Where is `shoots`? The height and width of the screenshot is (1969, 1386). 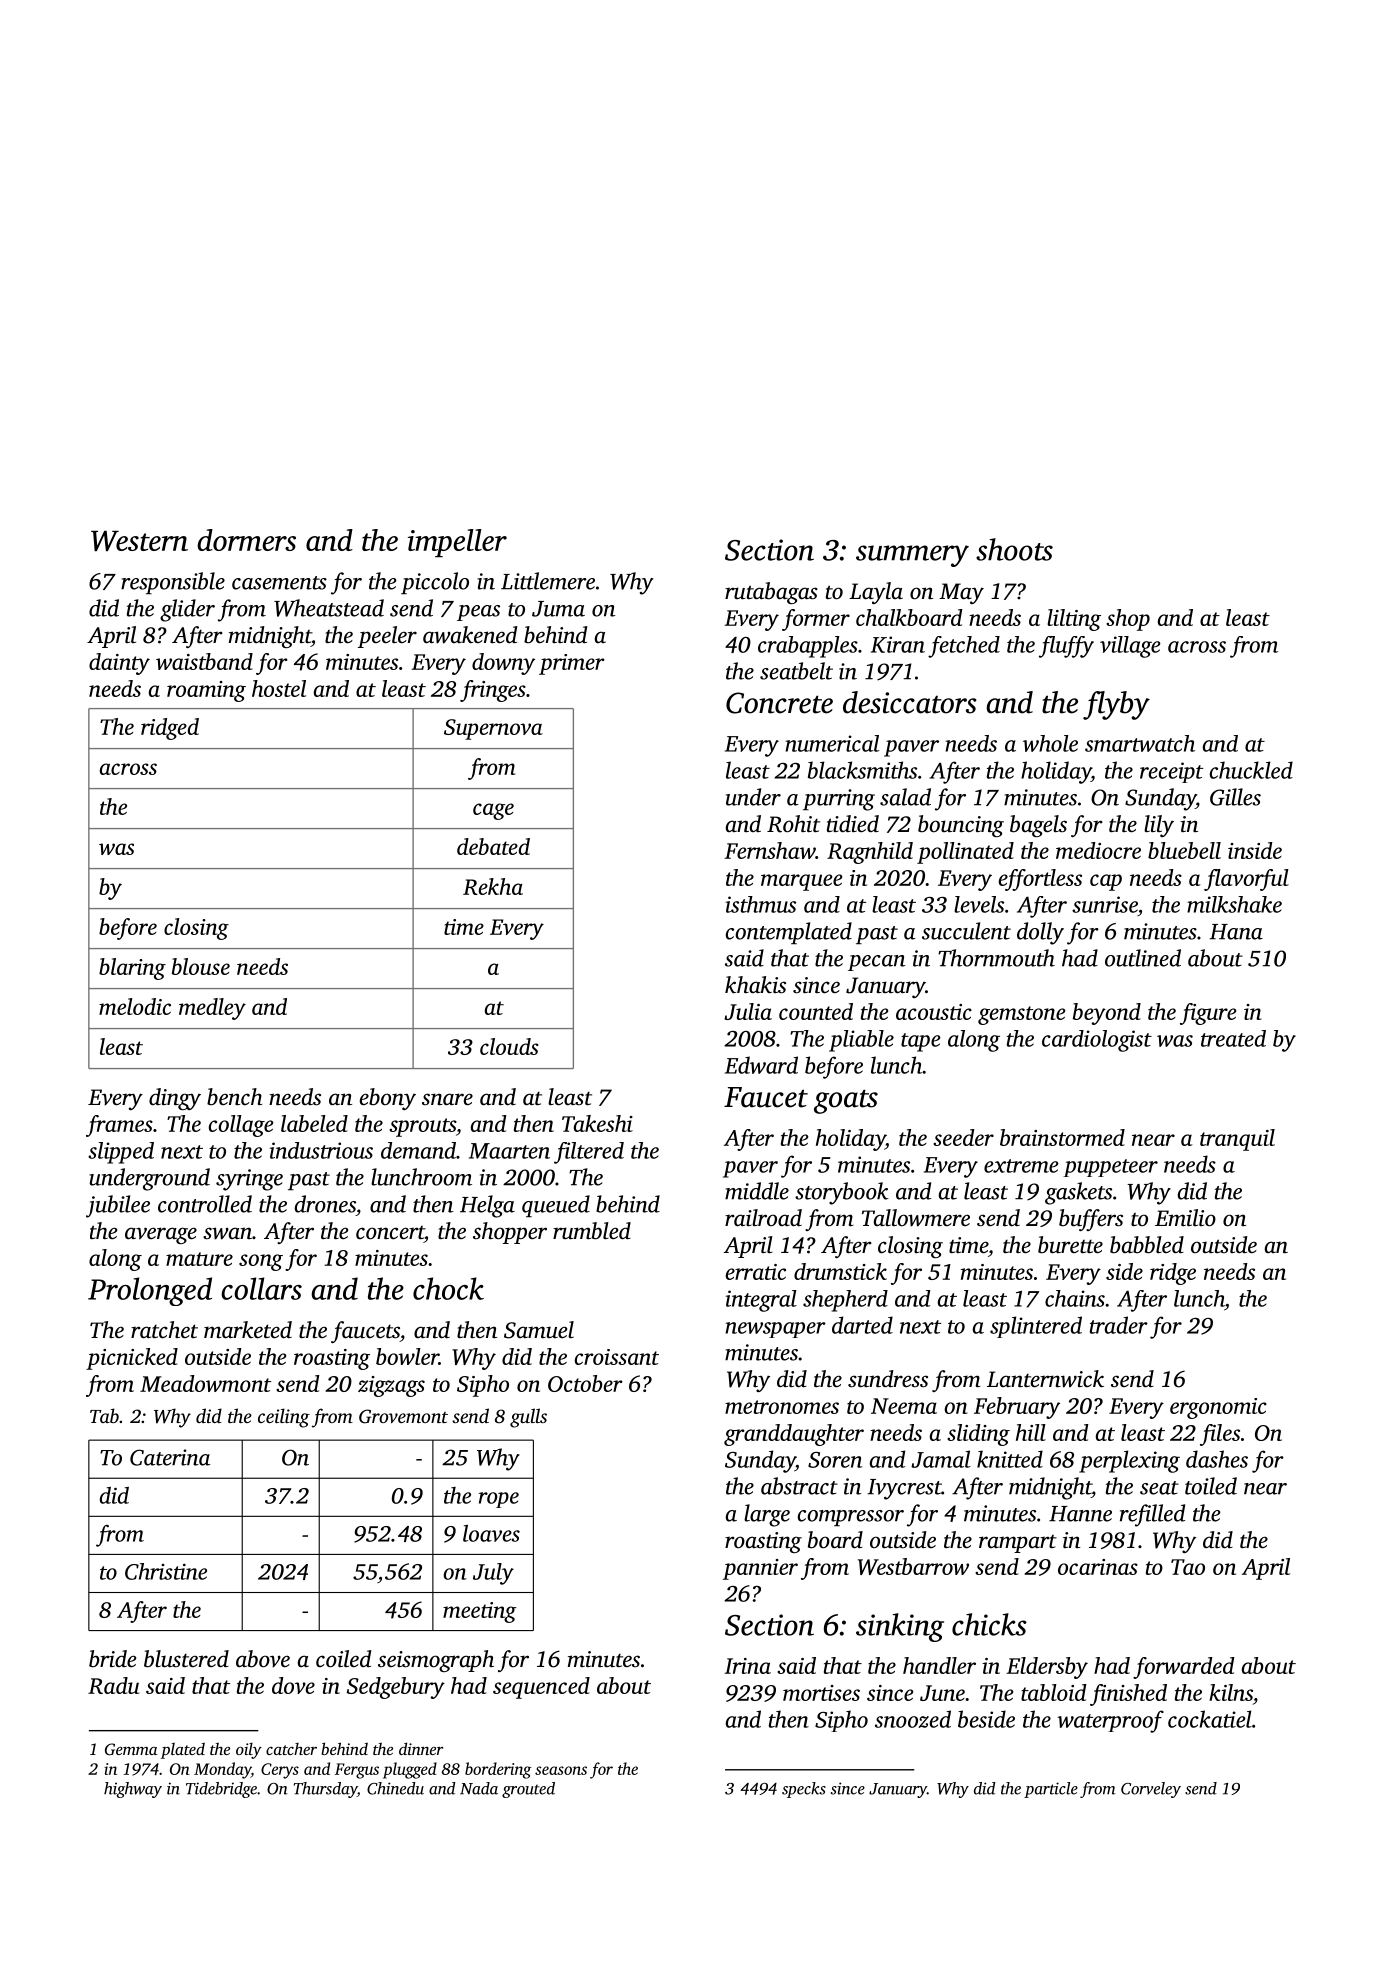
shoots is located at coordinates (1014, 549).
